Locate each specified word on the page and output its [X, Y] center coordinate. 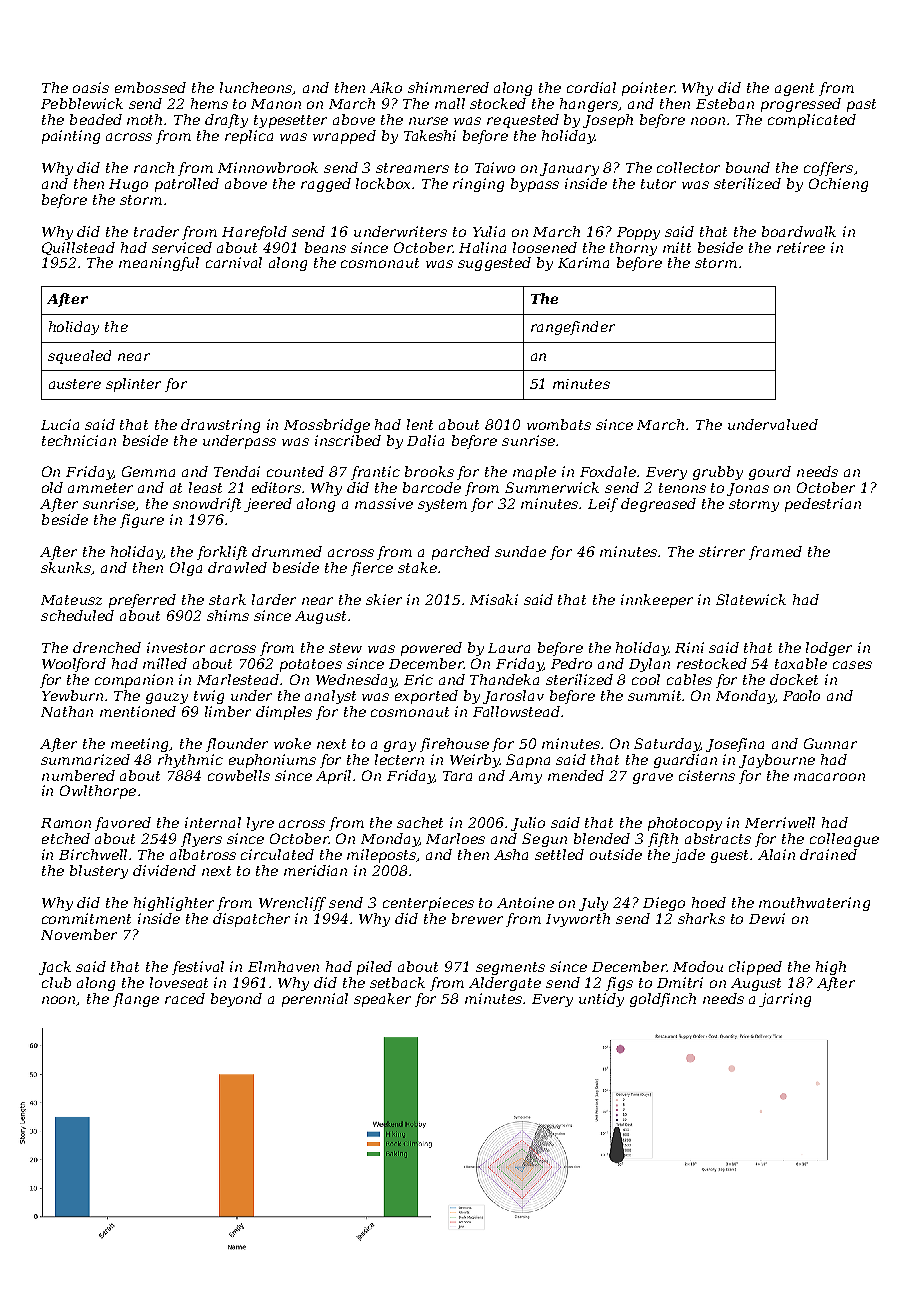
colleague [844, 840]
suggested [494, 264]
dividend [164, 870]
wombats [559, 424]
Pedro [571, 663]
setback [397, 982]
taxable [801, 663]
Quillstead [78, 248]
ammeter [100, 488]
